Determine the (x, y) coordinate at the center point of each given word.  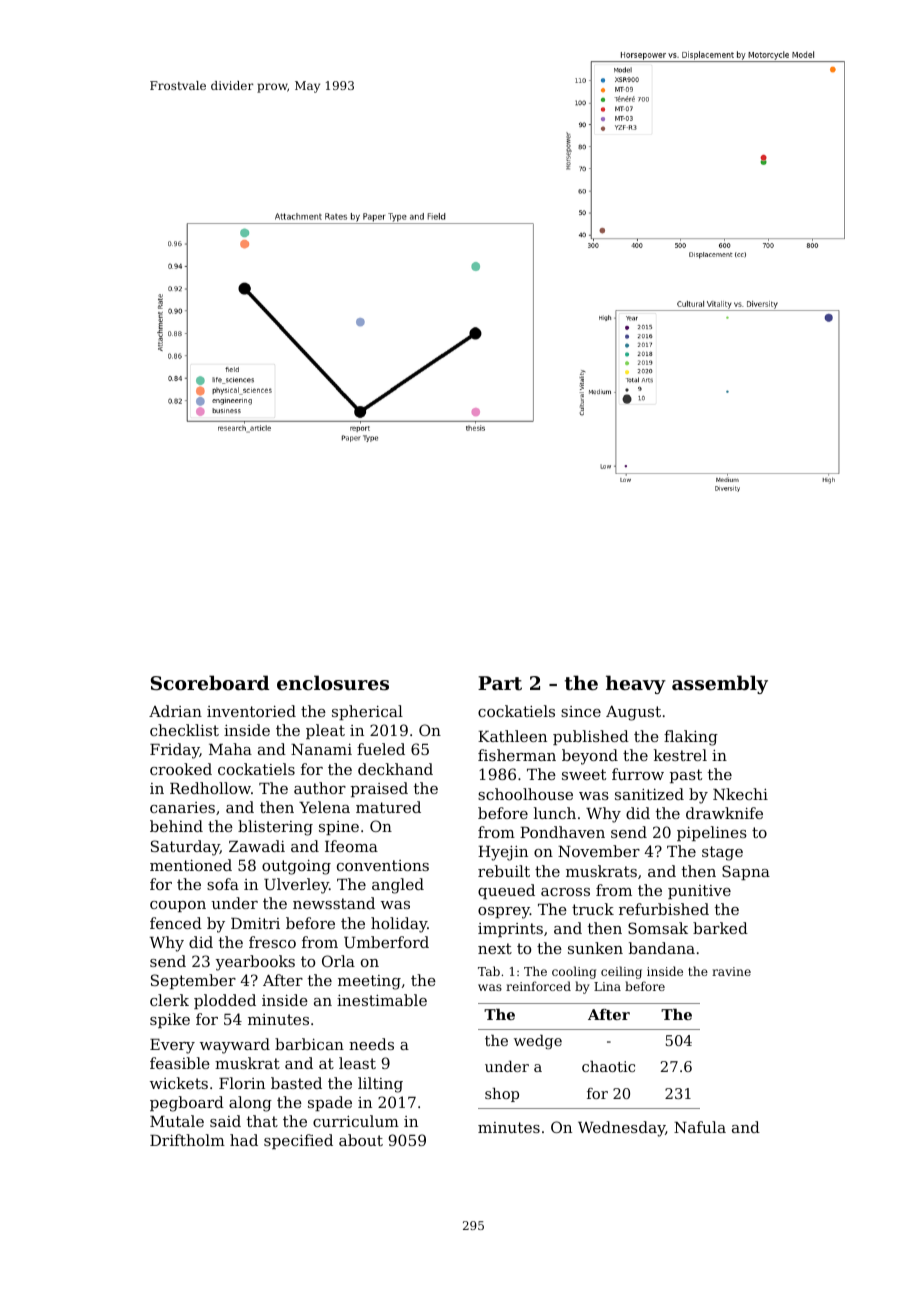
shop (502, 1095)
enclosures (333, 683)
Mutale (177, 1121)
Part (500, 683)
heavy (636, 684)
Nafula (700, 1127)
